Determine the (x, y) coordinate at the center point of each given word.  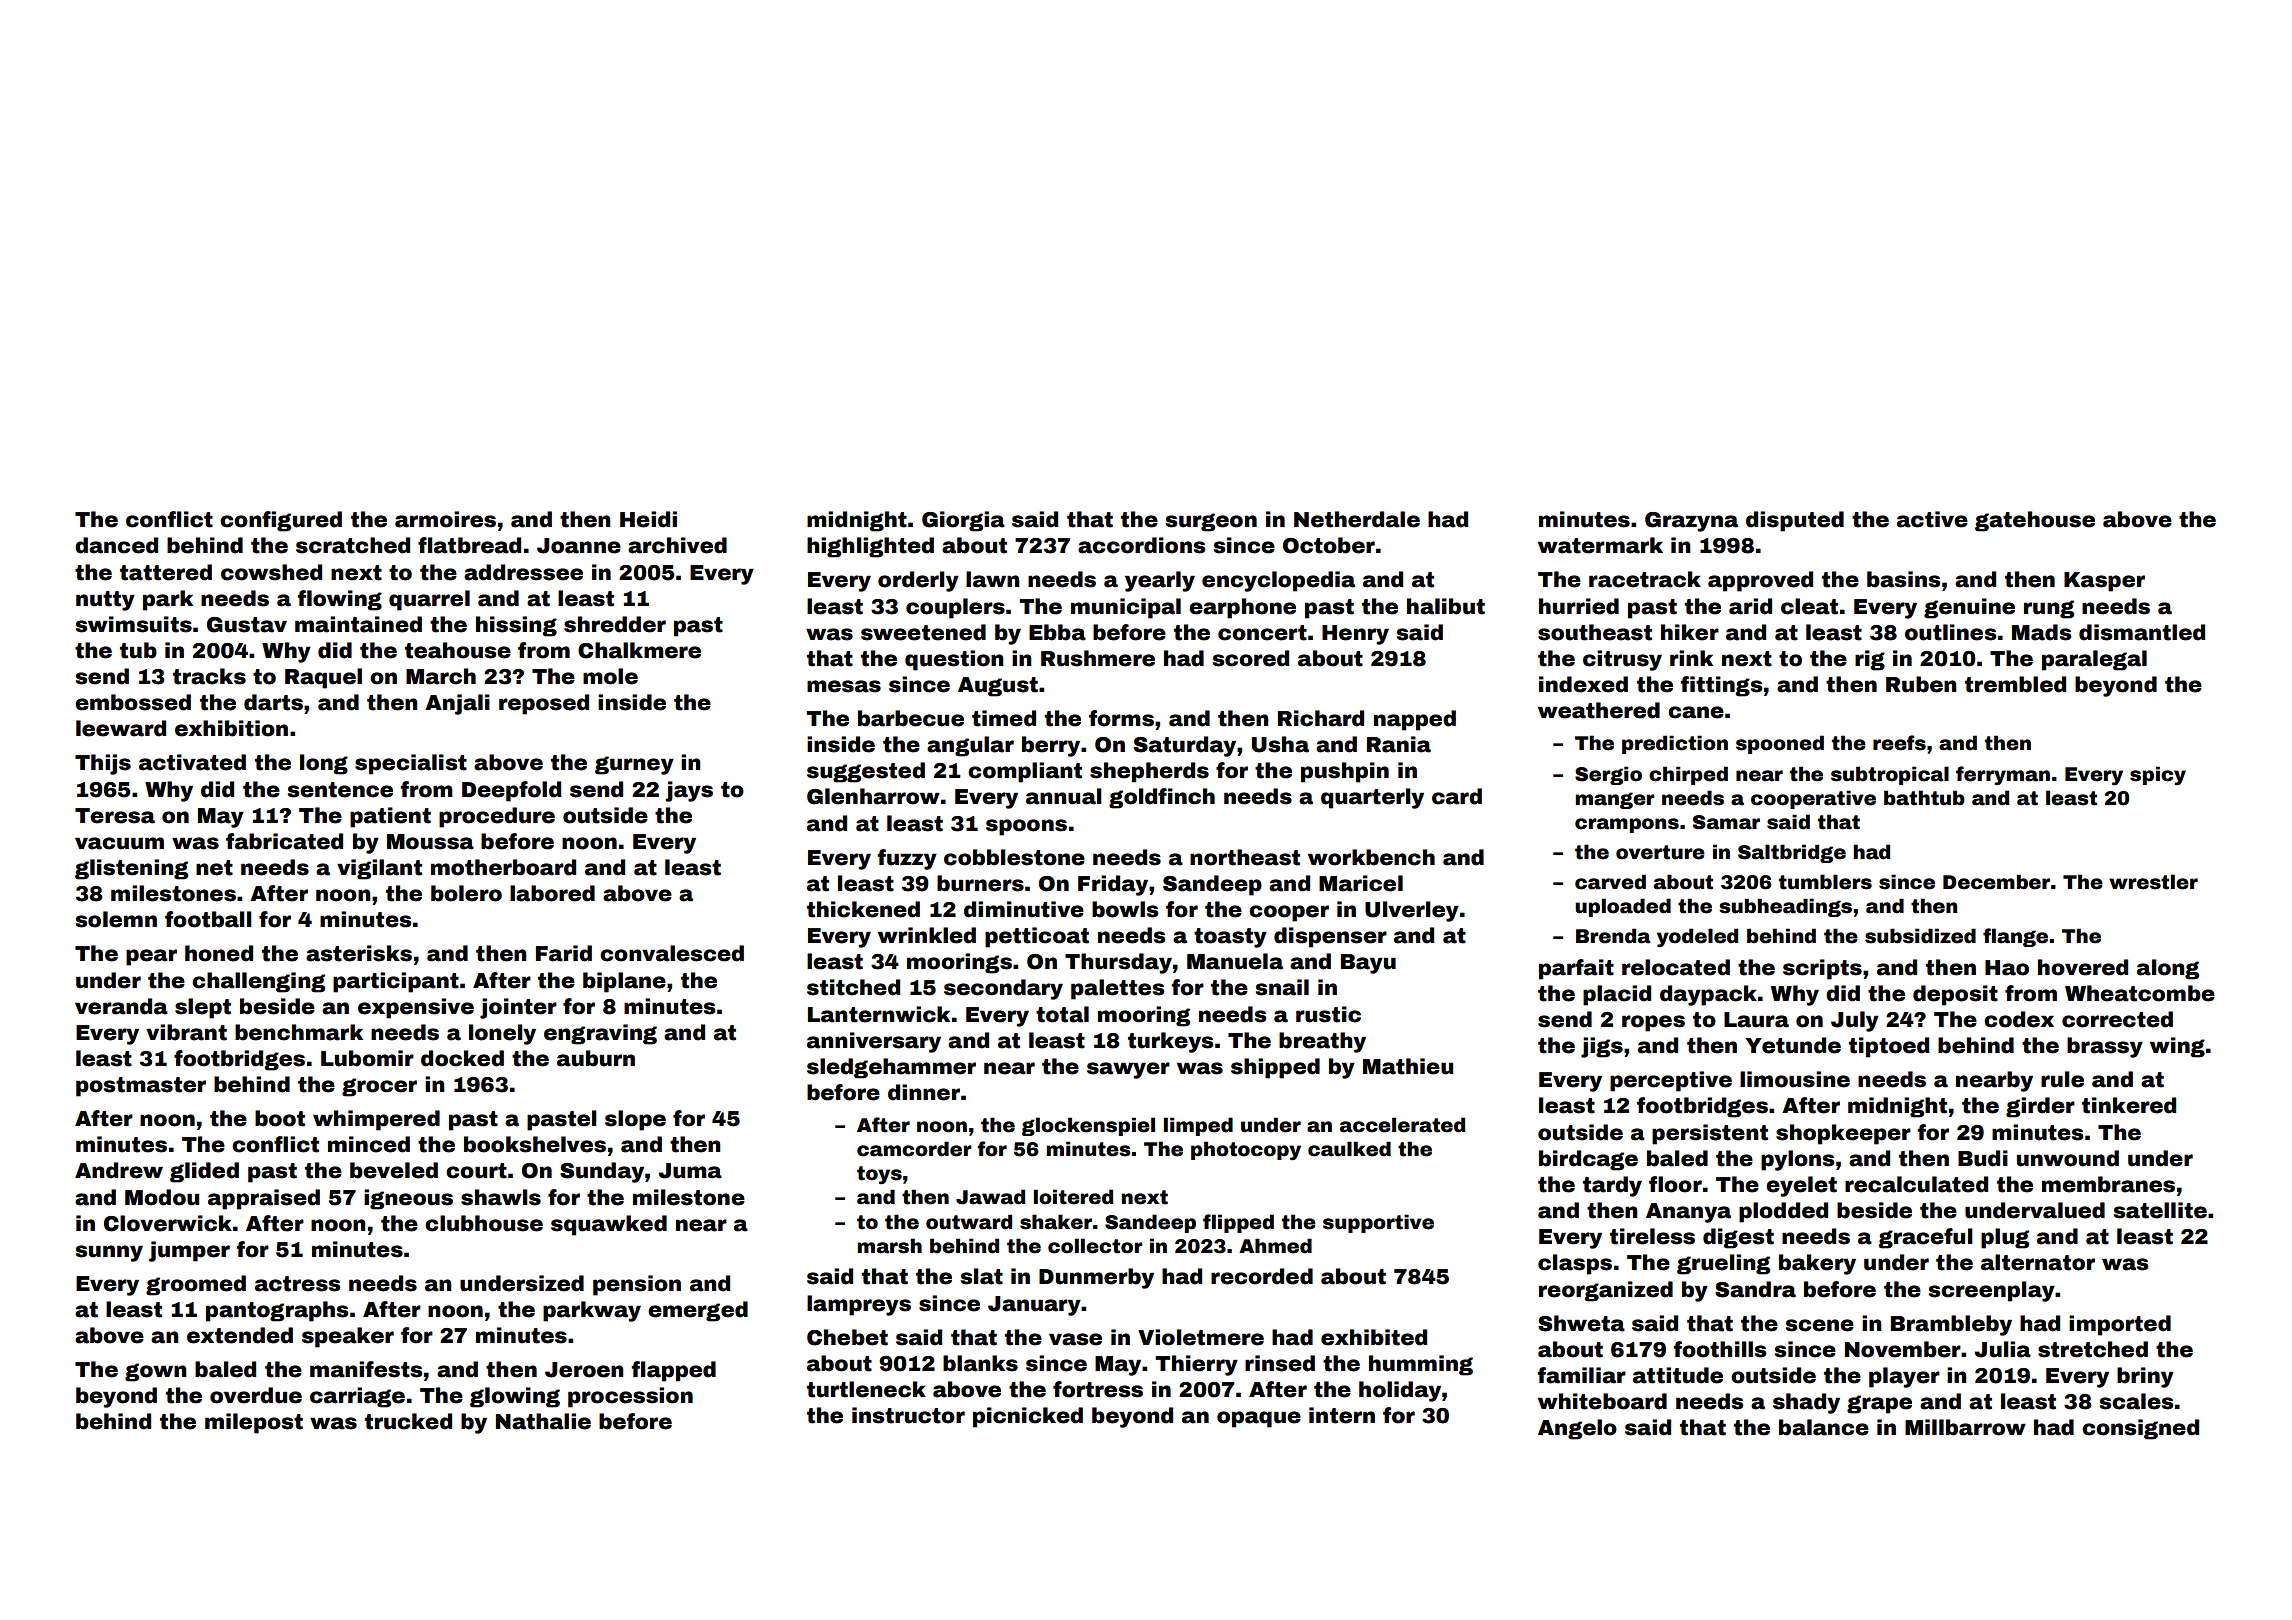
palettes (1117, 989)
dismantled (2142, 632)
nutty (105, 601)
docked (462, 1058)
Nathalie (543, 1421)
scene (1820, 1325)
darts (273, 702)
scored (1251, 658)
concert (1262, 633)
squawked (609, 1225)
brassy (2105, 1047)
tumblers (1825, 882)
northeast (1245, 857)
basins (1903, 579)
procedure (497, 817)
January (1034, 1306)
